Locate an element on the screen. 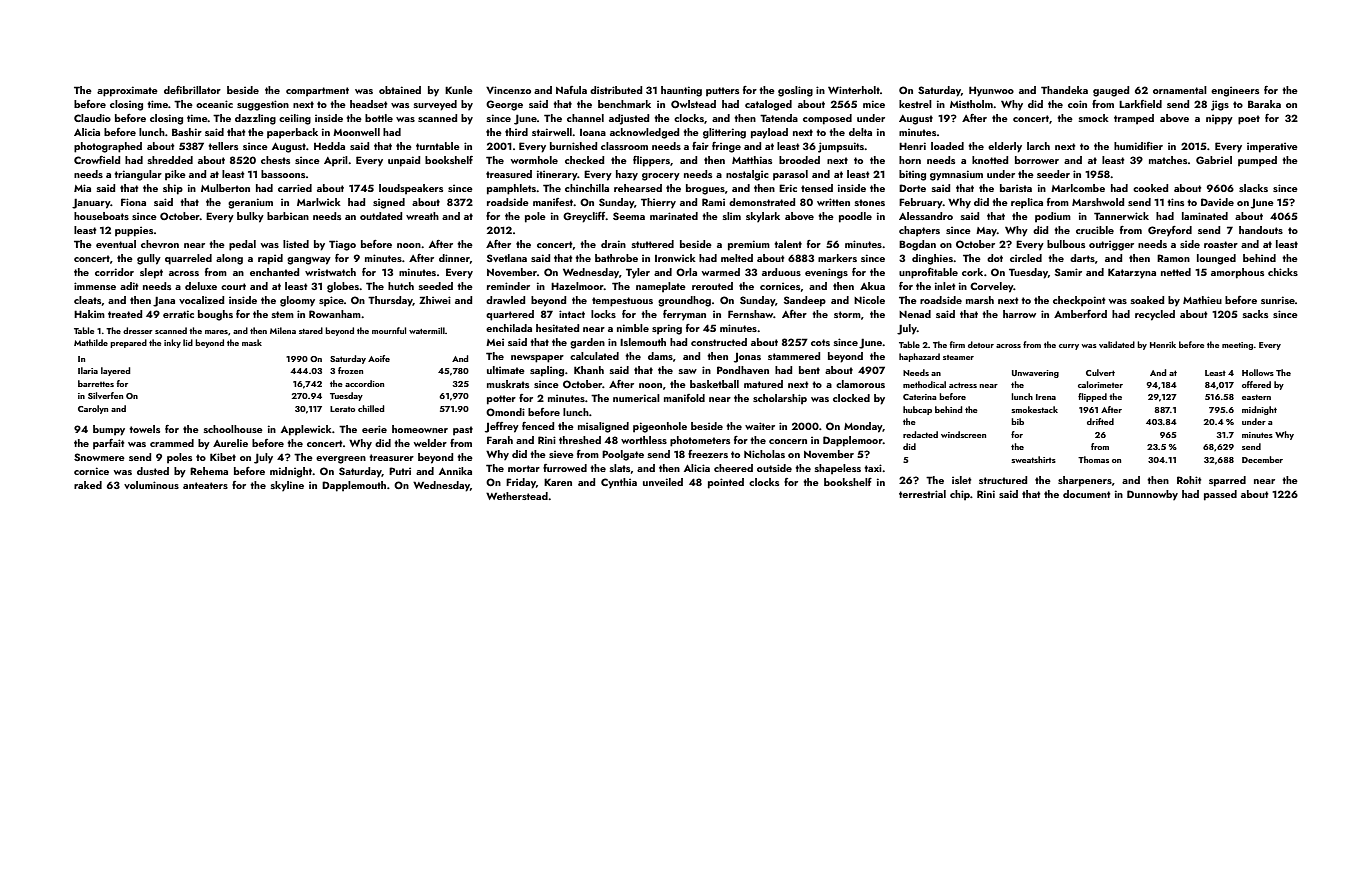  Nicole is located at coordinates (869, 300).
